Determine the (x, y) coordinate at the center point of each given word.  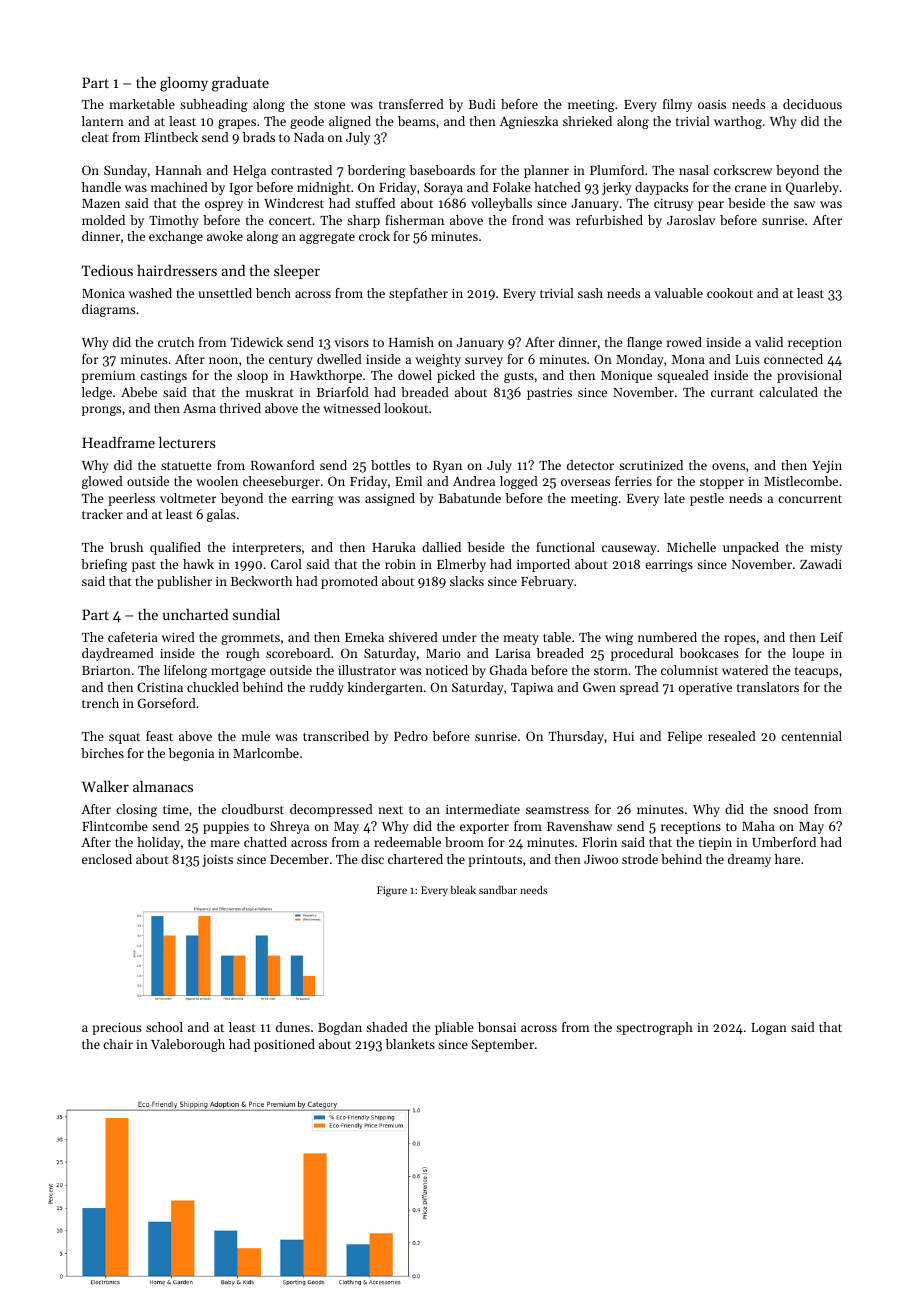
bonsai (497, 1027)
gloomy (184, 84)
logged (519, 482)
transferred (411, 104)
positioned (284, 1045)
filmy (677, 105)
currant (732, 393)
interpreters (266, 549)
